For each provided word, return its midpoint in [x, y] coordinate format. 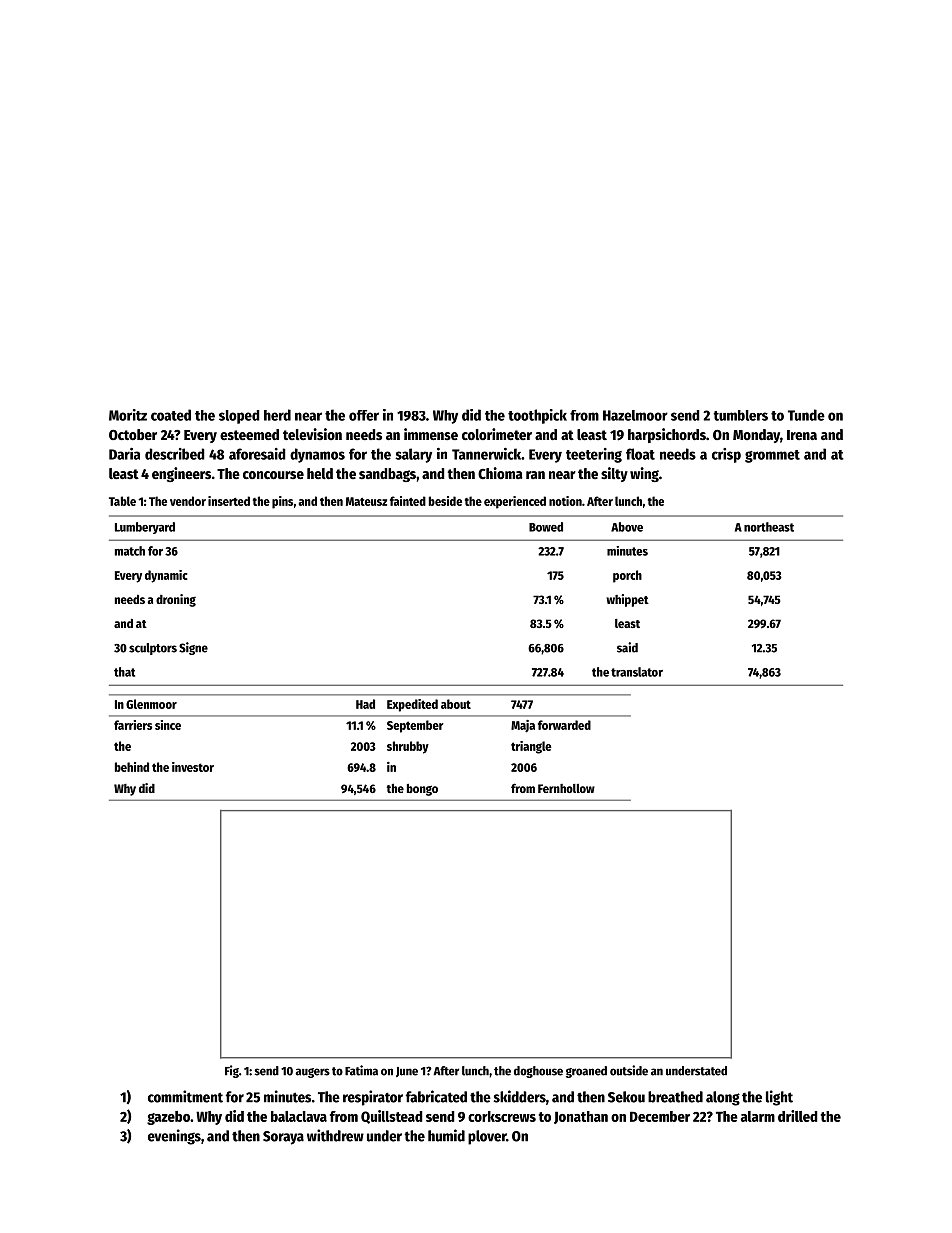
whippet [627, 600]
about [456, 704]
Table [122, 501]
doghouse [538, 1072]
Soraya [283, 1138]
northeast [769, 527]
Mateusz [366, 501]
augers [312, 1073]
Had [365, 704]
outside [629, 1070]
